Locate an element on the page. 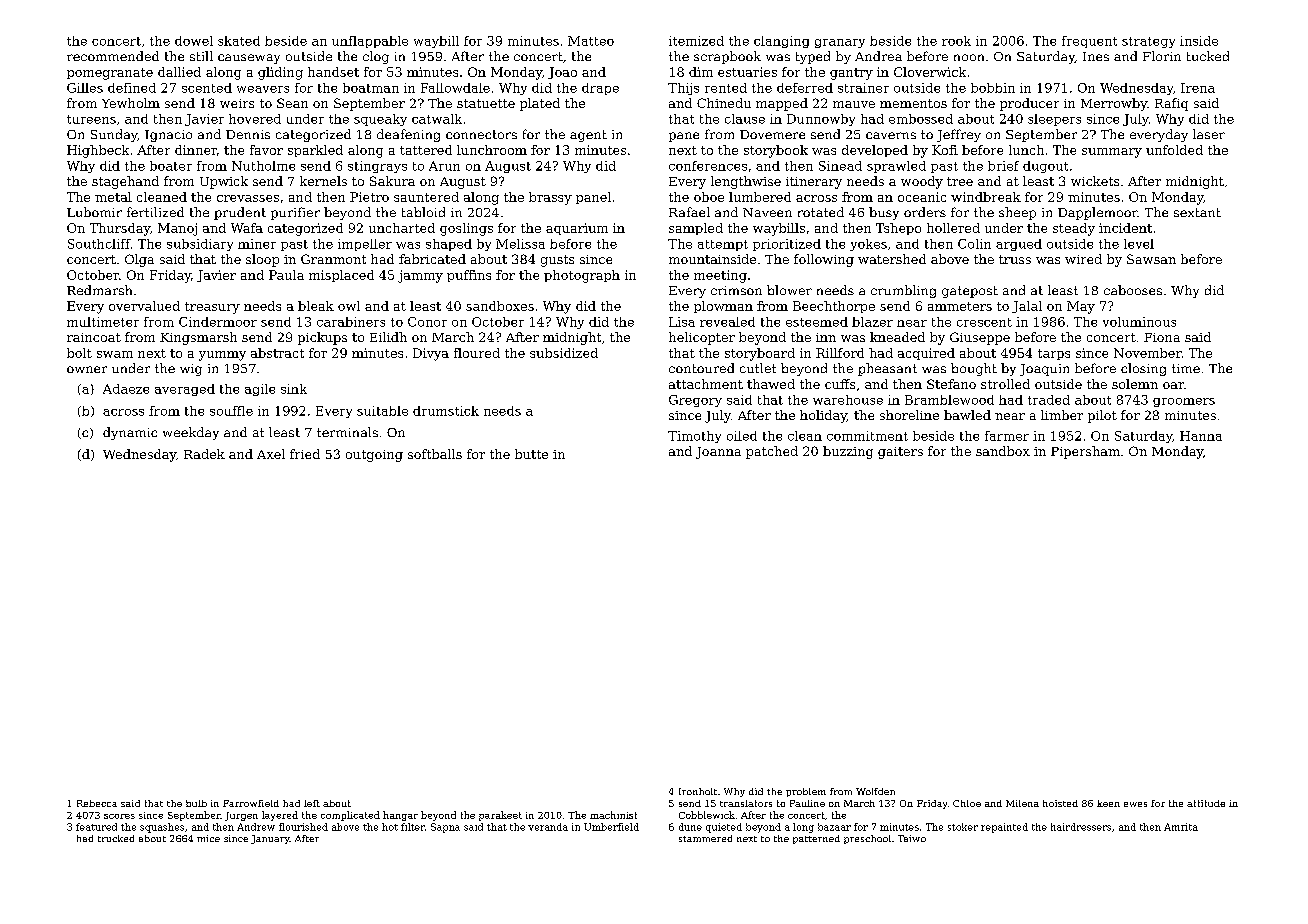 This document has height=924, width=1308. tabloid is located at coordinates (423, 212).
